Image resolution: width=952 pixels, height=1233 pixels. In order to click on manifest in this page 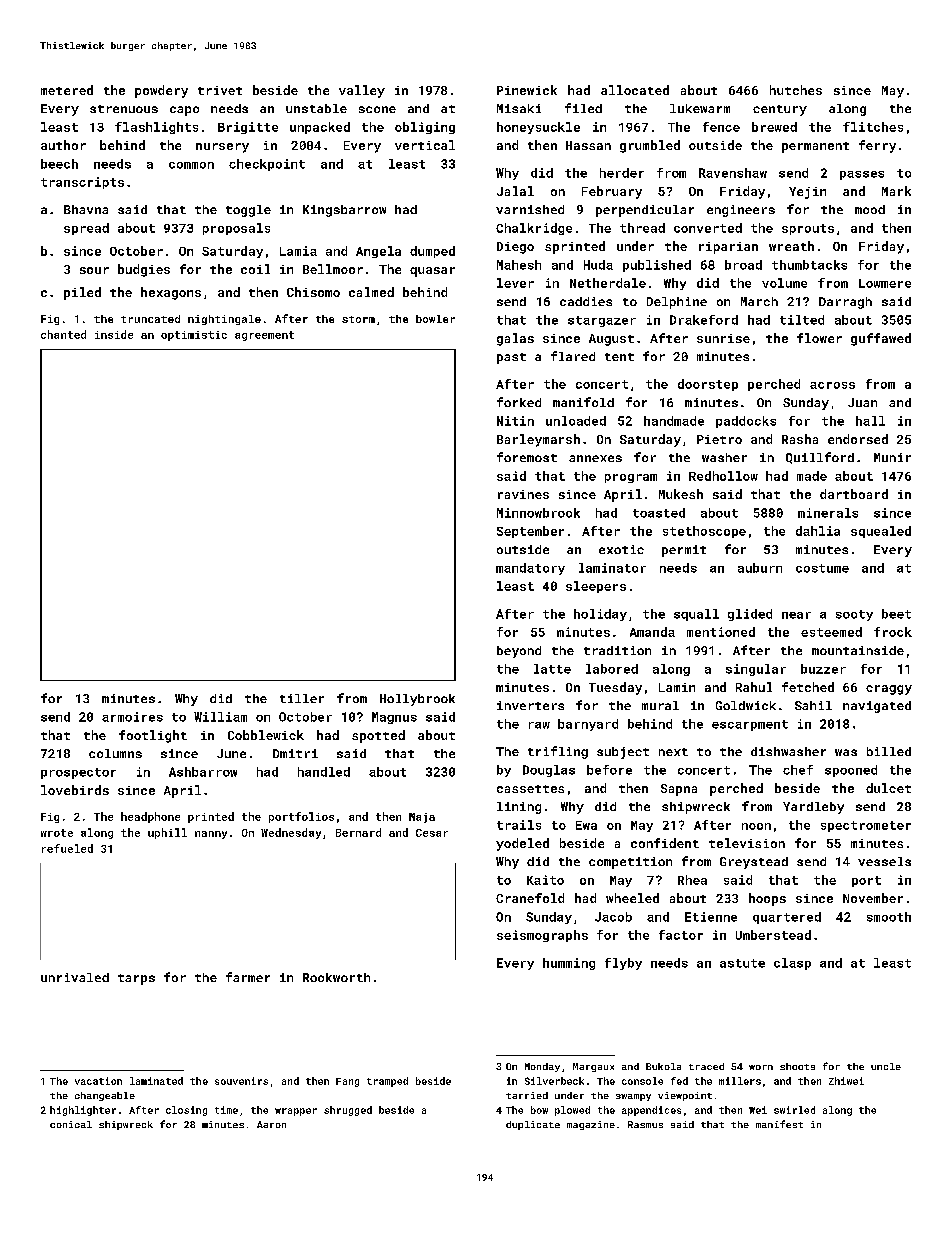, I will do `click(779, 1124)`.
